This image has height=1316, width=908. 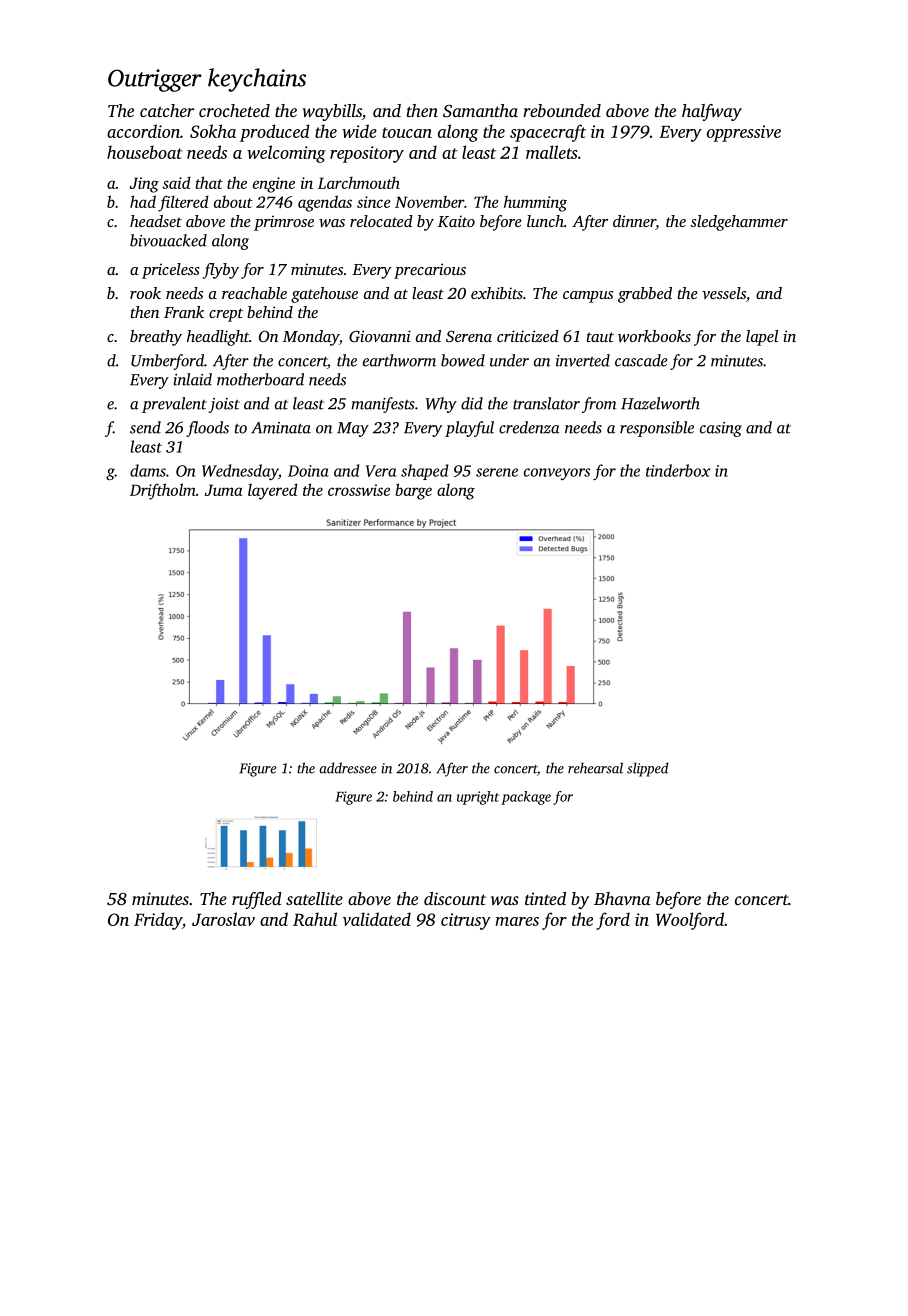 What do you see at coordinates (712, 112) in the image?
I see `halfway` at bounding box center [712, 112].
